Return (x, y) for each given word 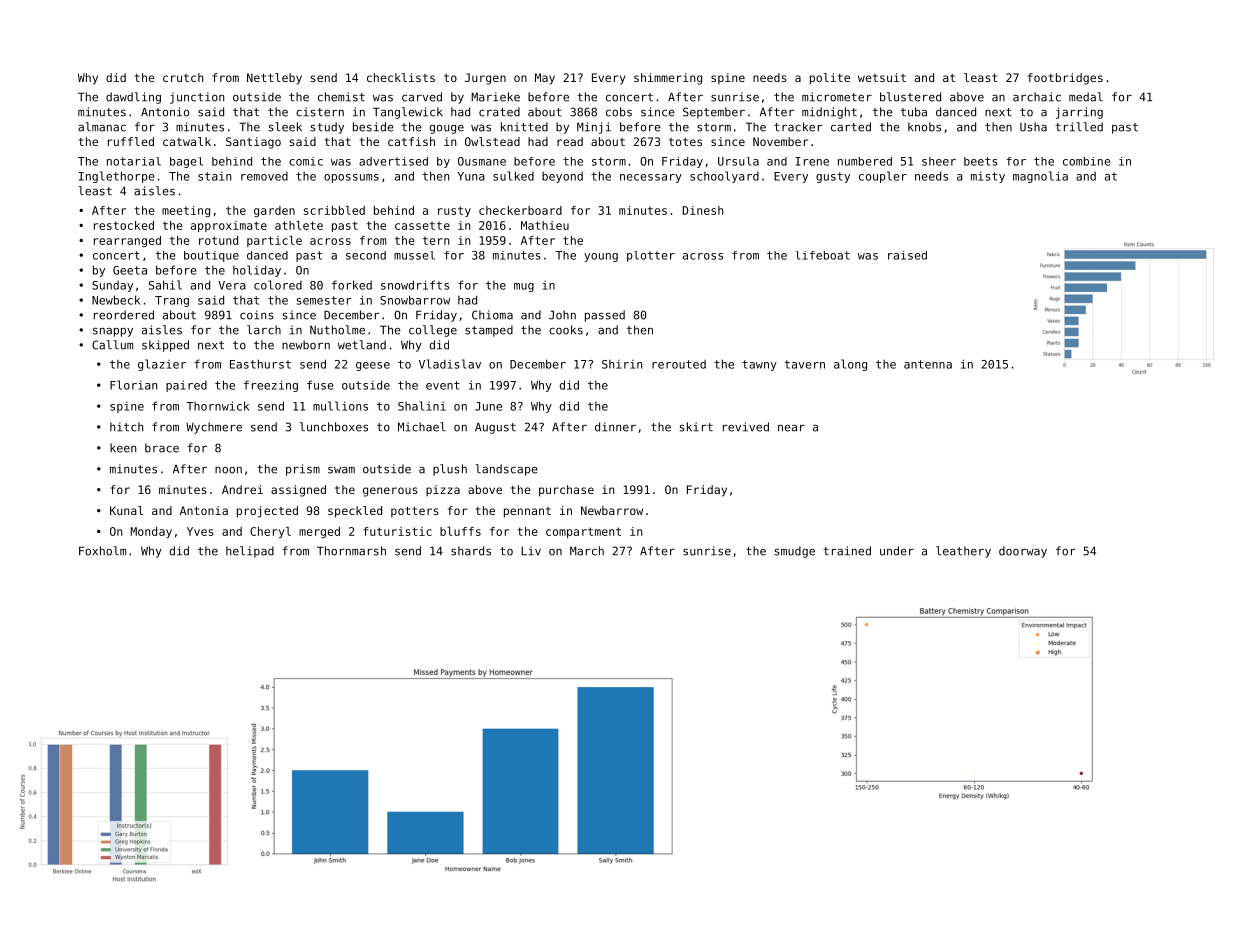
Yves (200, 531)
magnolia (1040, 177)
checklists (401, 77)
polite (830, 79)
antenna (928, 364)
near (791, 428)
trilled (1079, 127)
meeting (186, 211)
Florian (133, 385)
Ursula (738, 161)
